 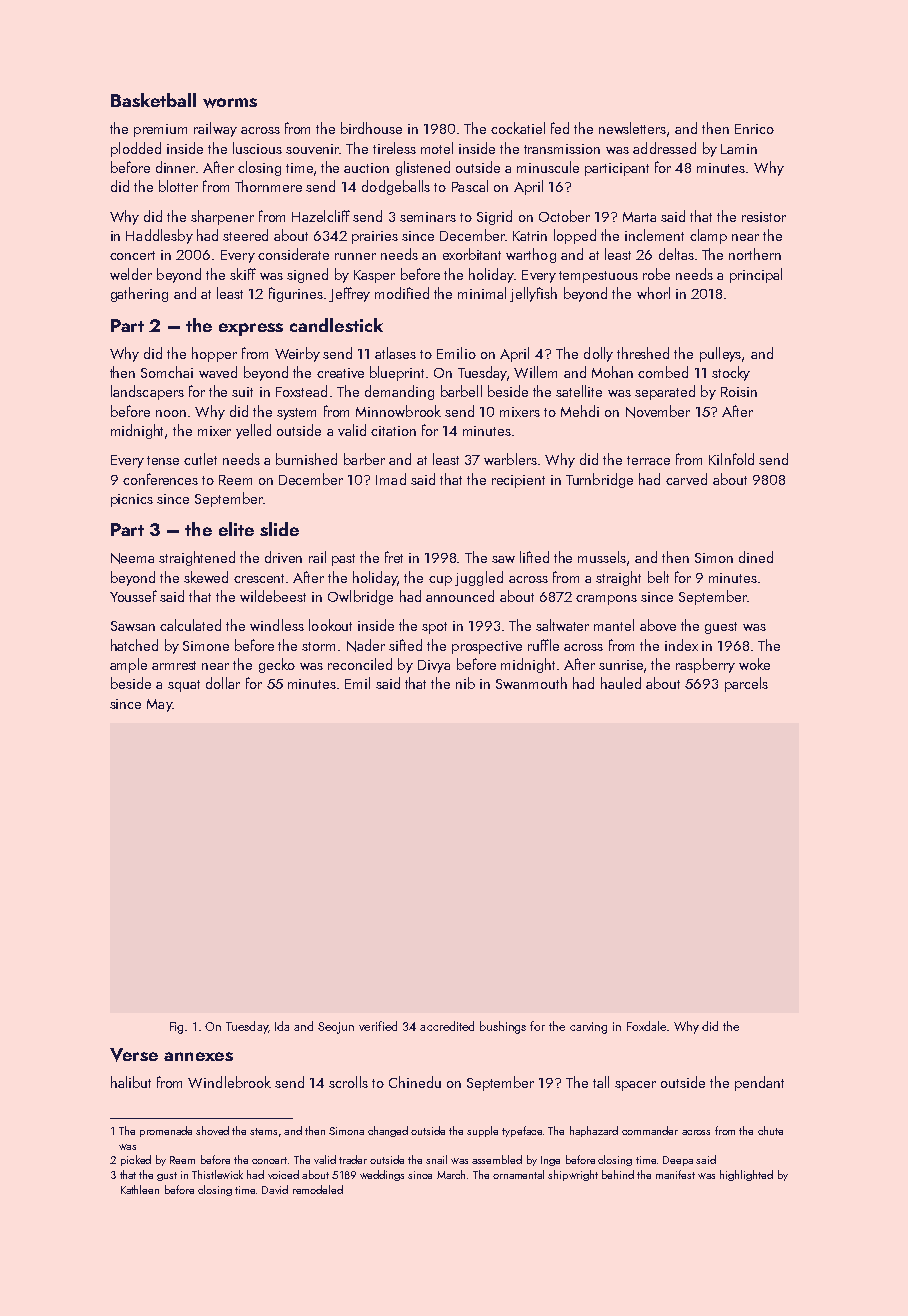 What do you see at coordinates (348, 1082) in the page?
I see `scrolls` at bounding box center [348, 1082].
